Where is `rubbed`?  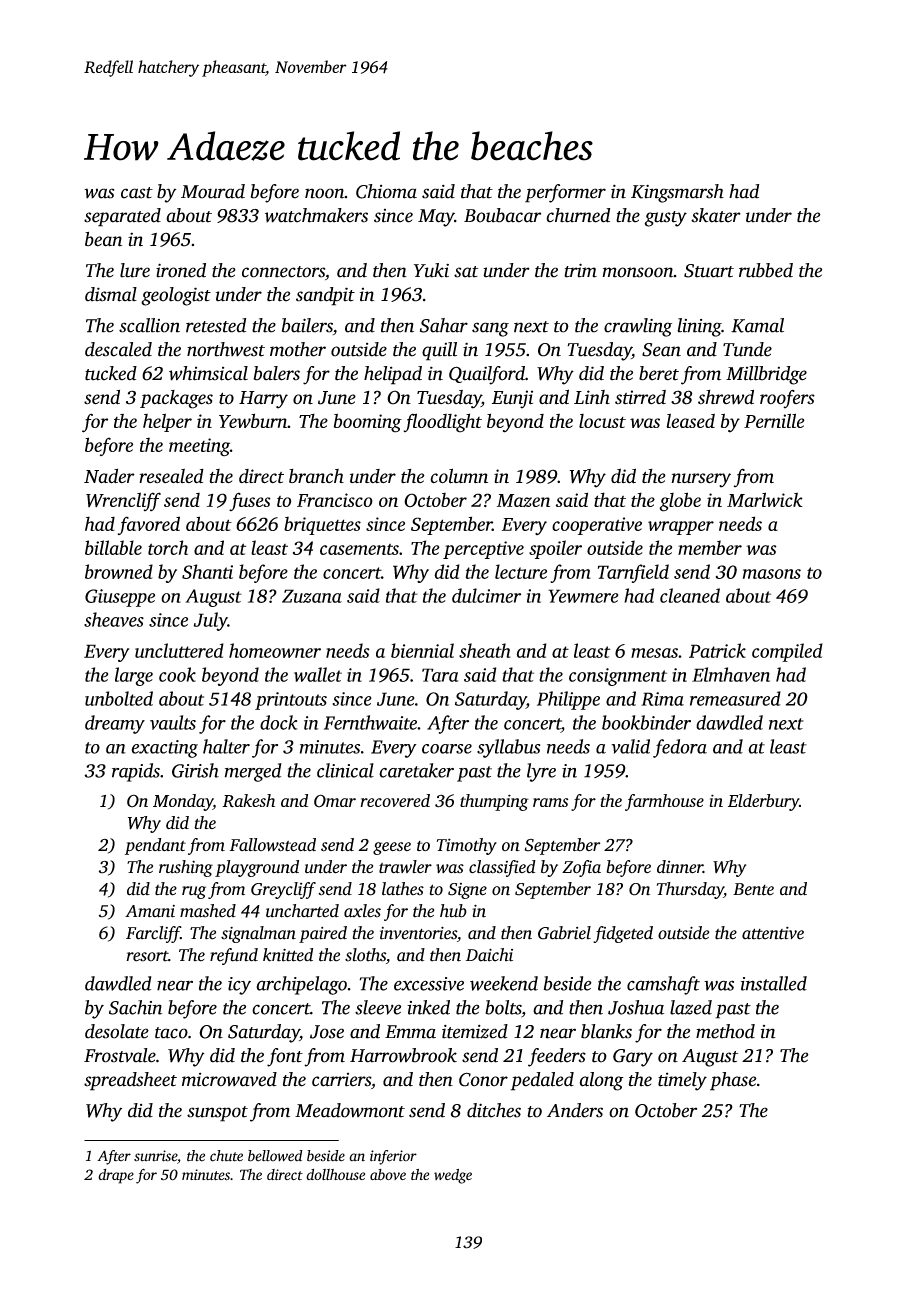 rubbed is located at coordinates (766, 270).
